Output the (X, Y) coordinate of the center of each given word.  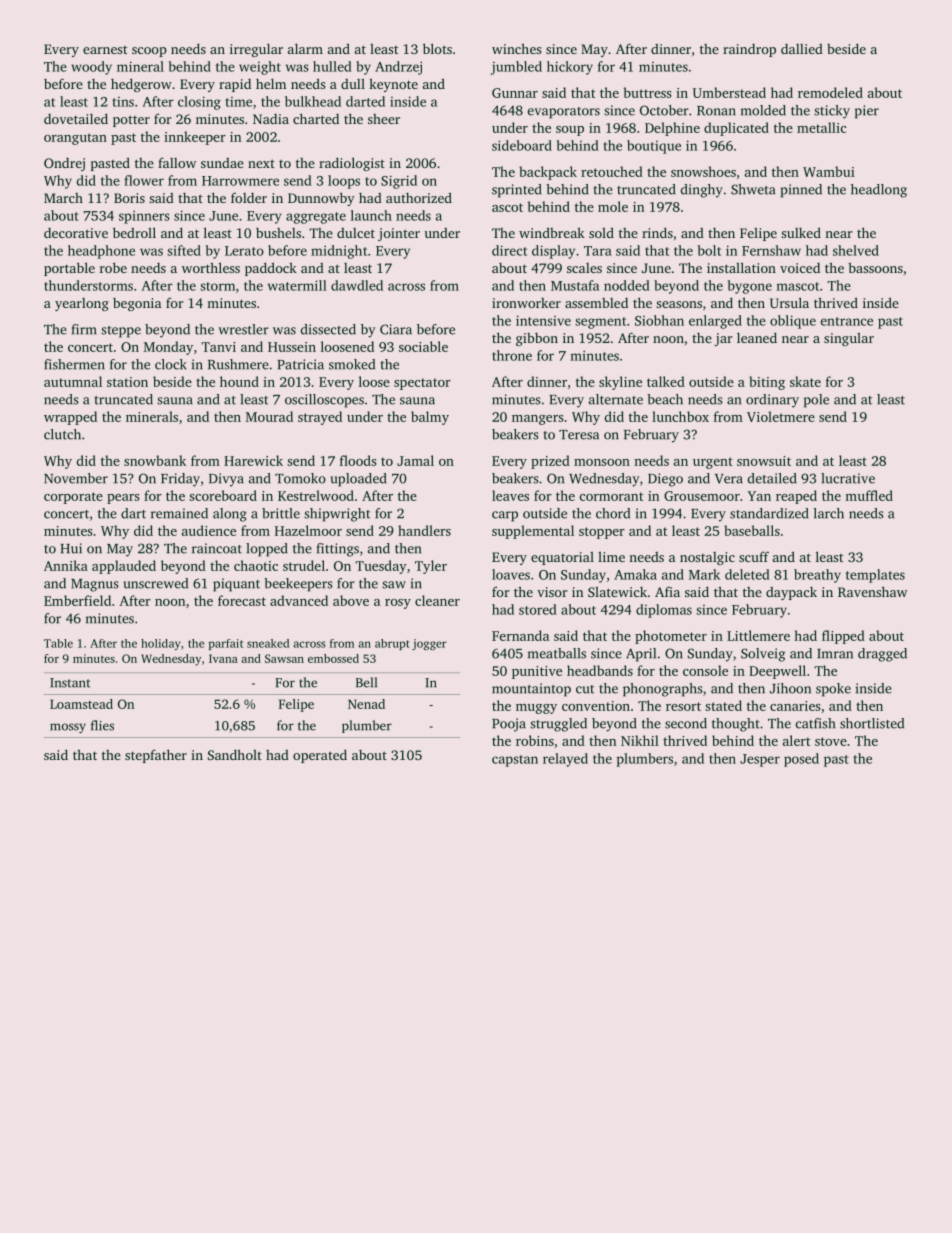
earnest (105, 50)
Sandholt (235, 754)
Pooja (509, 725)
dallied (802, 49)
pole (816, 401)
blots (437, 48)
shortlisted (872, 723)
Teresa (579, 435)
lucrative (848, 478)
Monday (168, 348)
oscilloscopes (324, 401)
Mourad (269, 416)
